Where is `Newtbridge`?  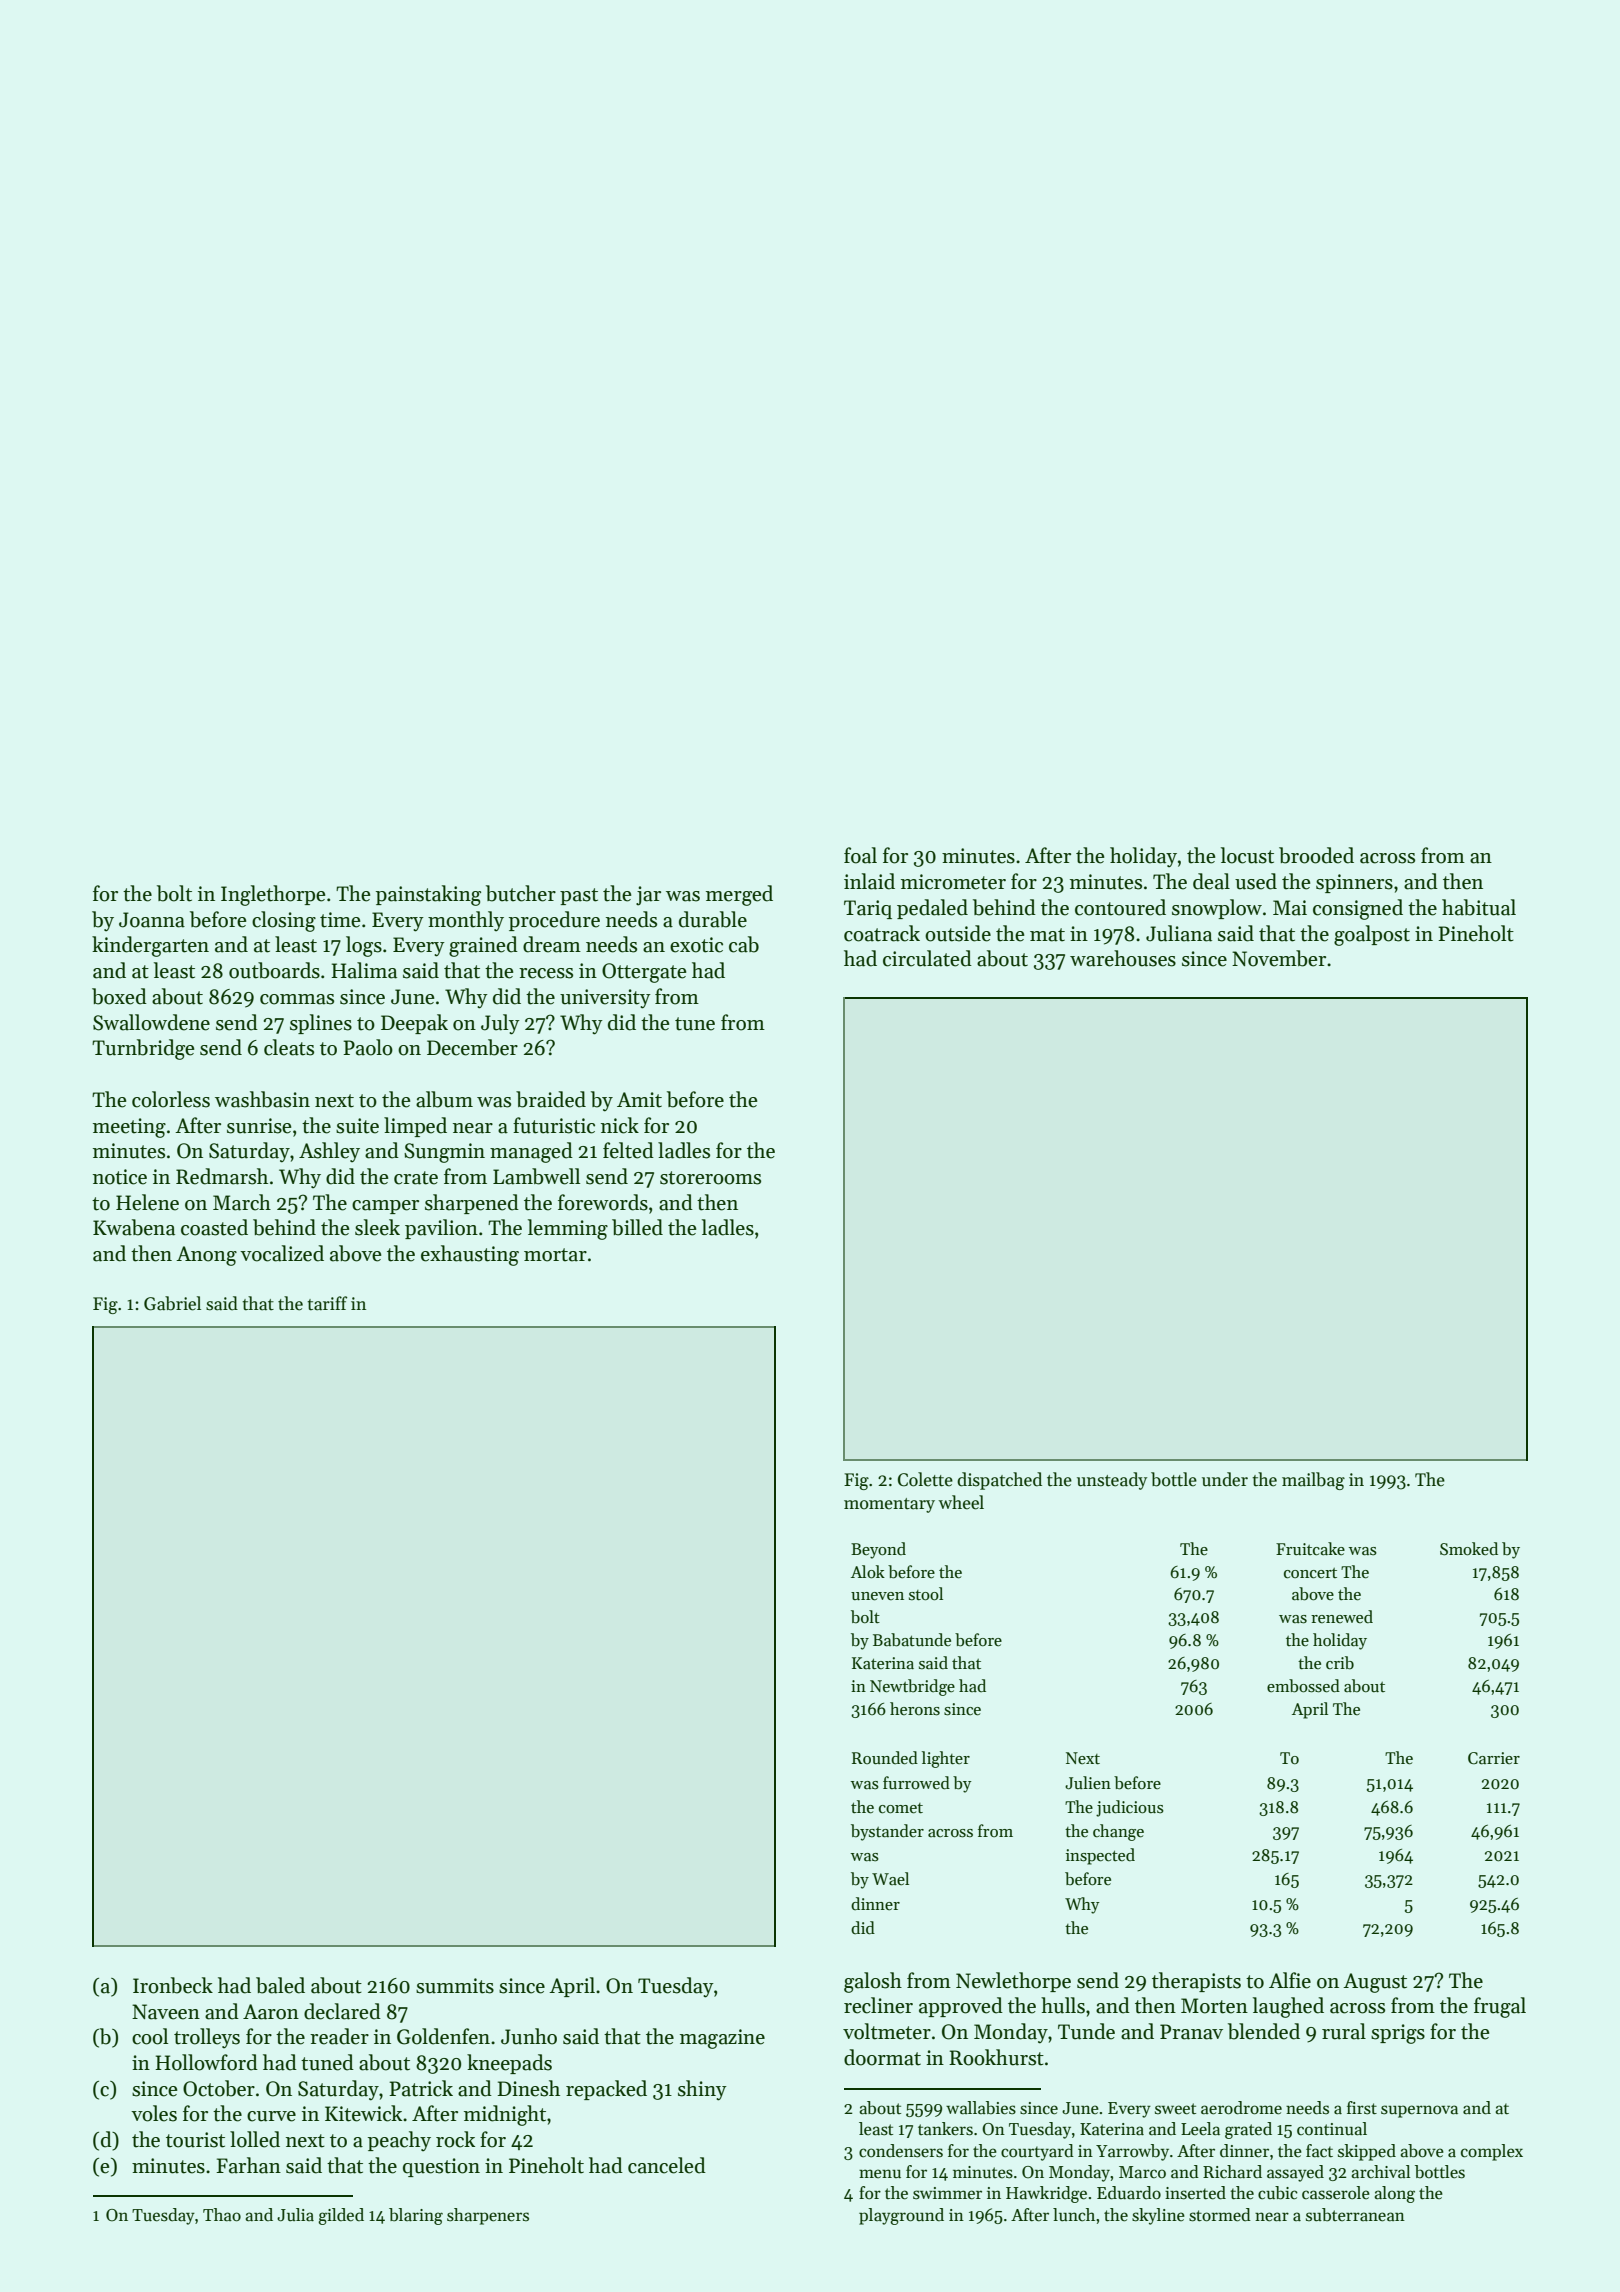 Newtbridge is located at coordinates (912, 1687).
